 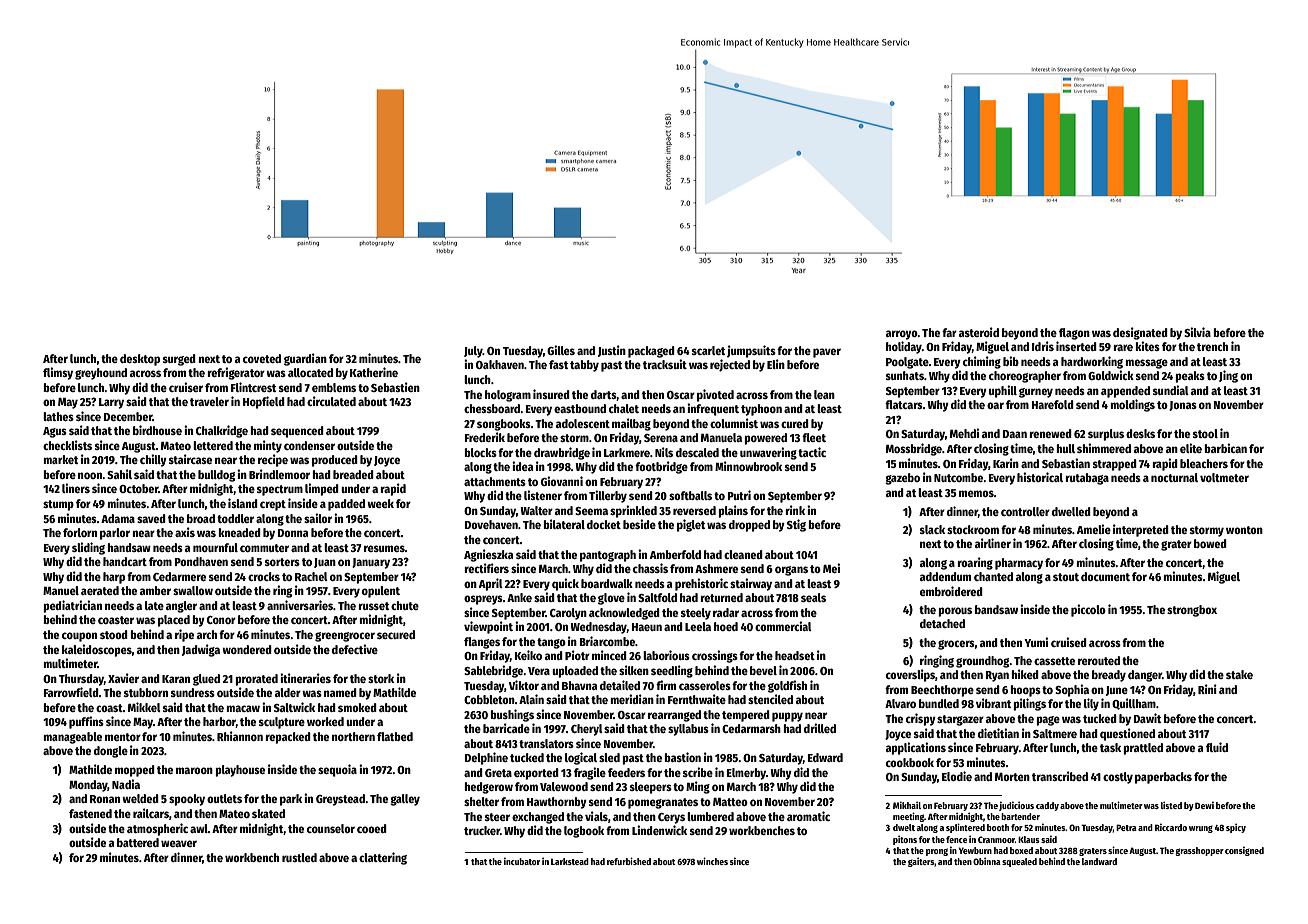 I want to click on asteroid, so click(x=979, y=332).
